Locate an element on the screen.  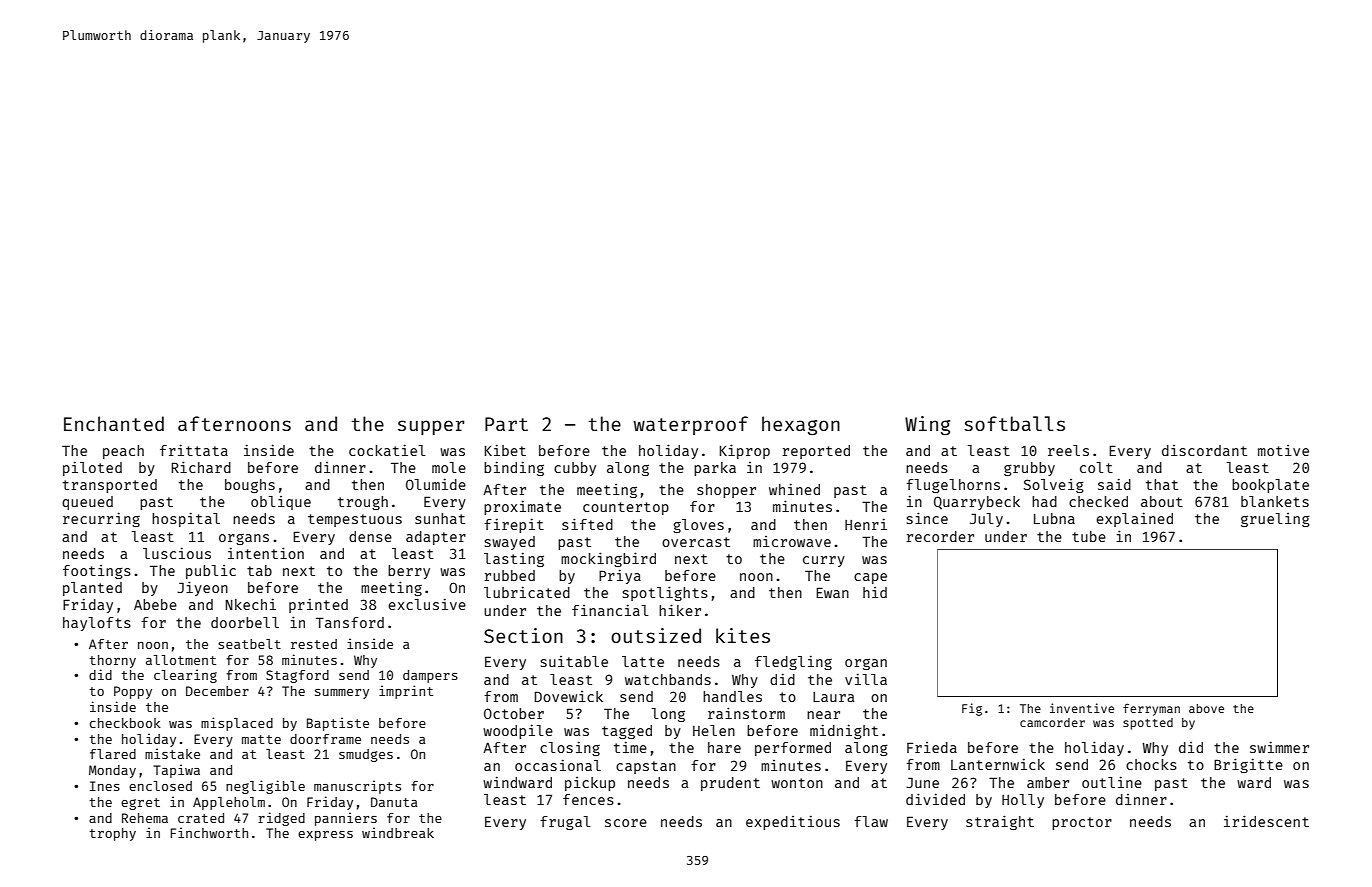
kites is located at coordinates (743, 635).
